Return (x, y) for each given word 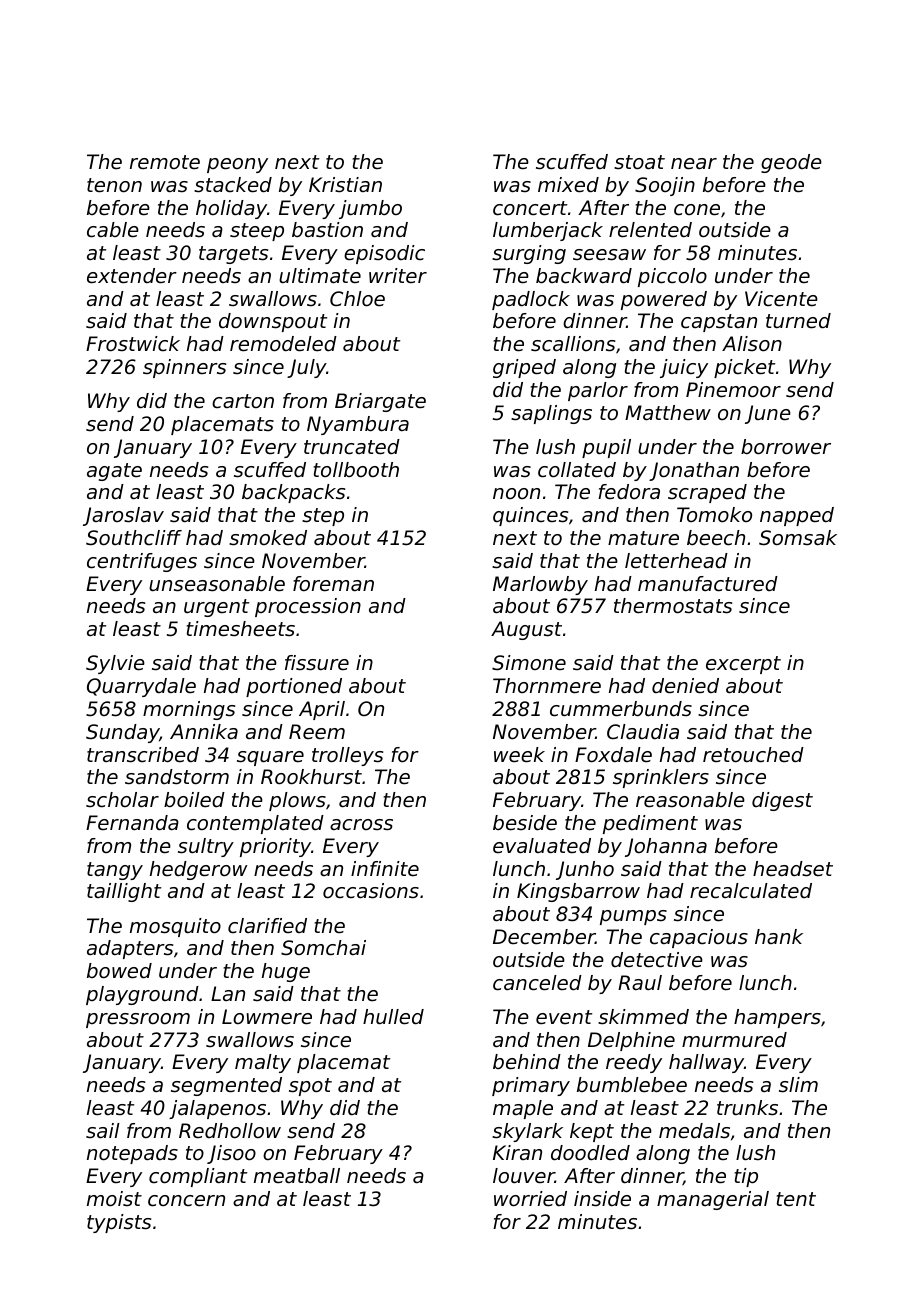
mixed (568, 185)
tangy (115, 871)
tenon (114, 185)
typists (119, 1223)
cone (697, 210)
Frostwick (133, 344)
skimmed (643, 1017)
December (544, 937)
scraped (707, 493)
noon (516, 493)
